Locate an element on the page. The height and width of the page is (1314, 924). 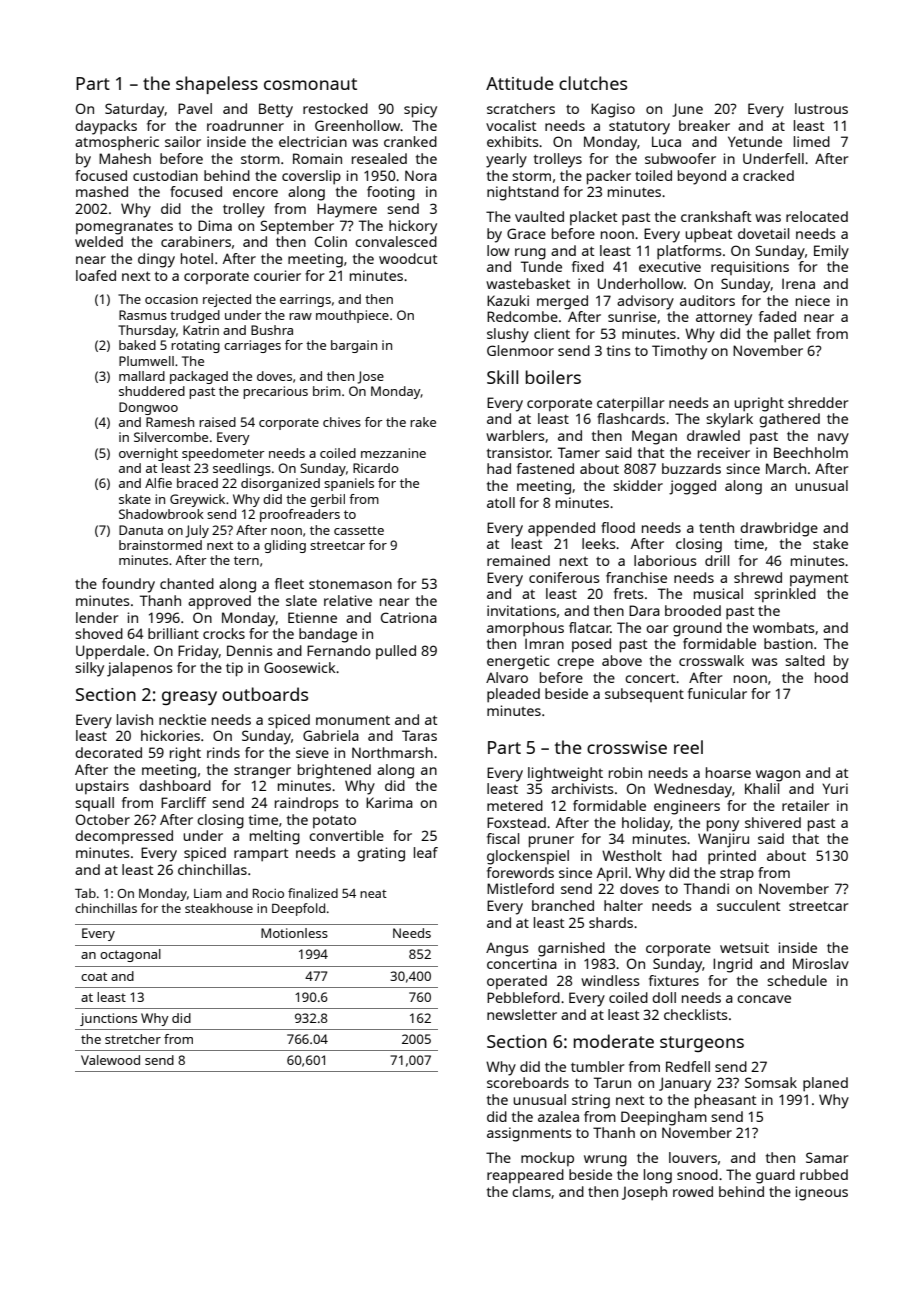
Saturday is located at coordinates (135, 110).
